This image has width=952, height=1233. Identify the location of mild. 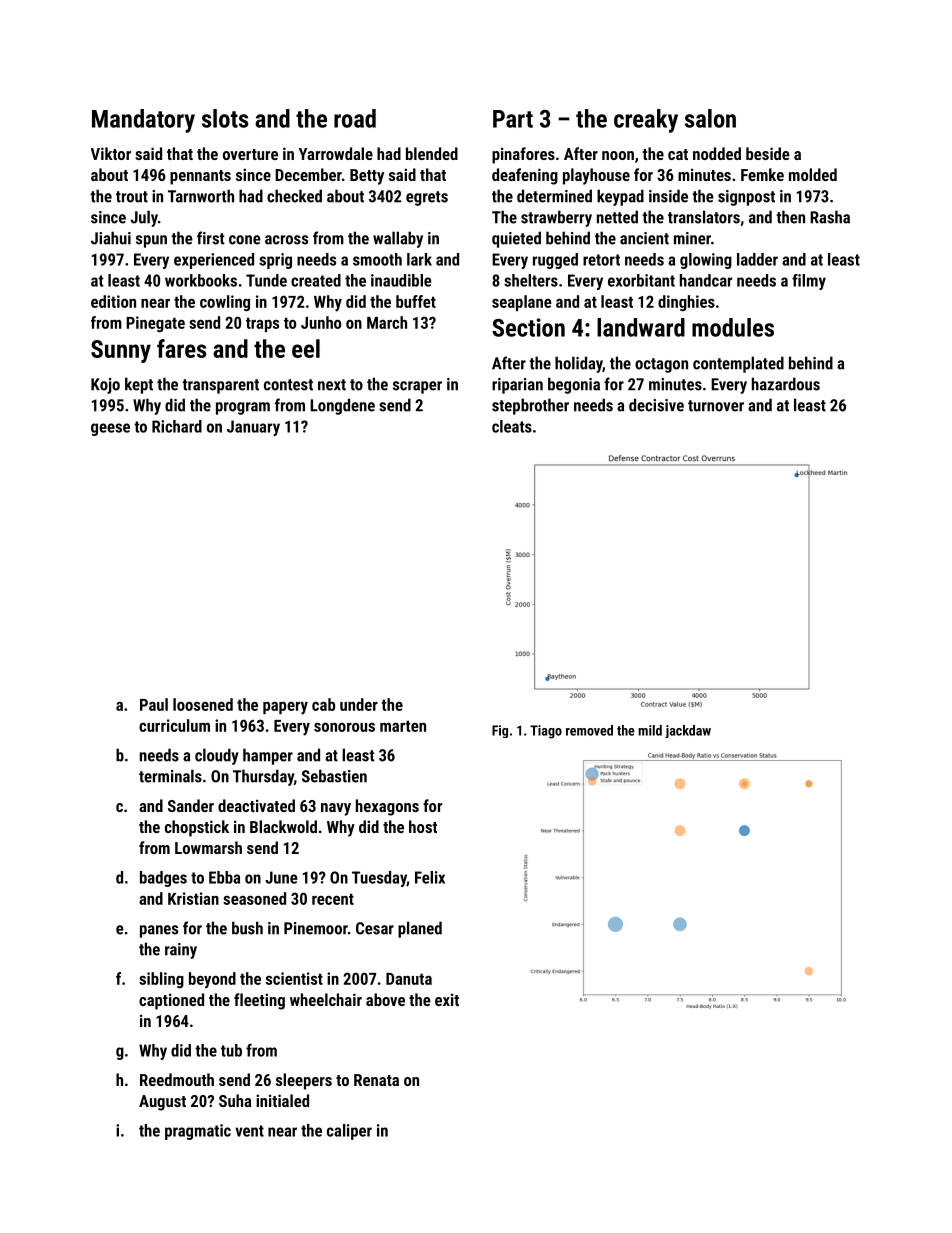
(650, 730).
